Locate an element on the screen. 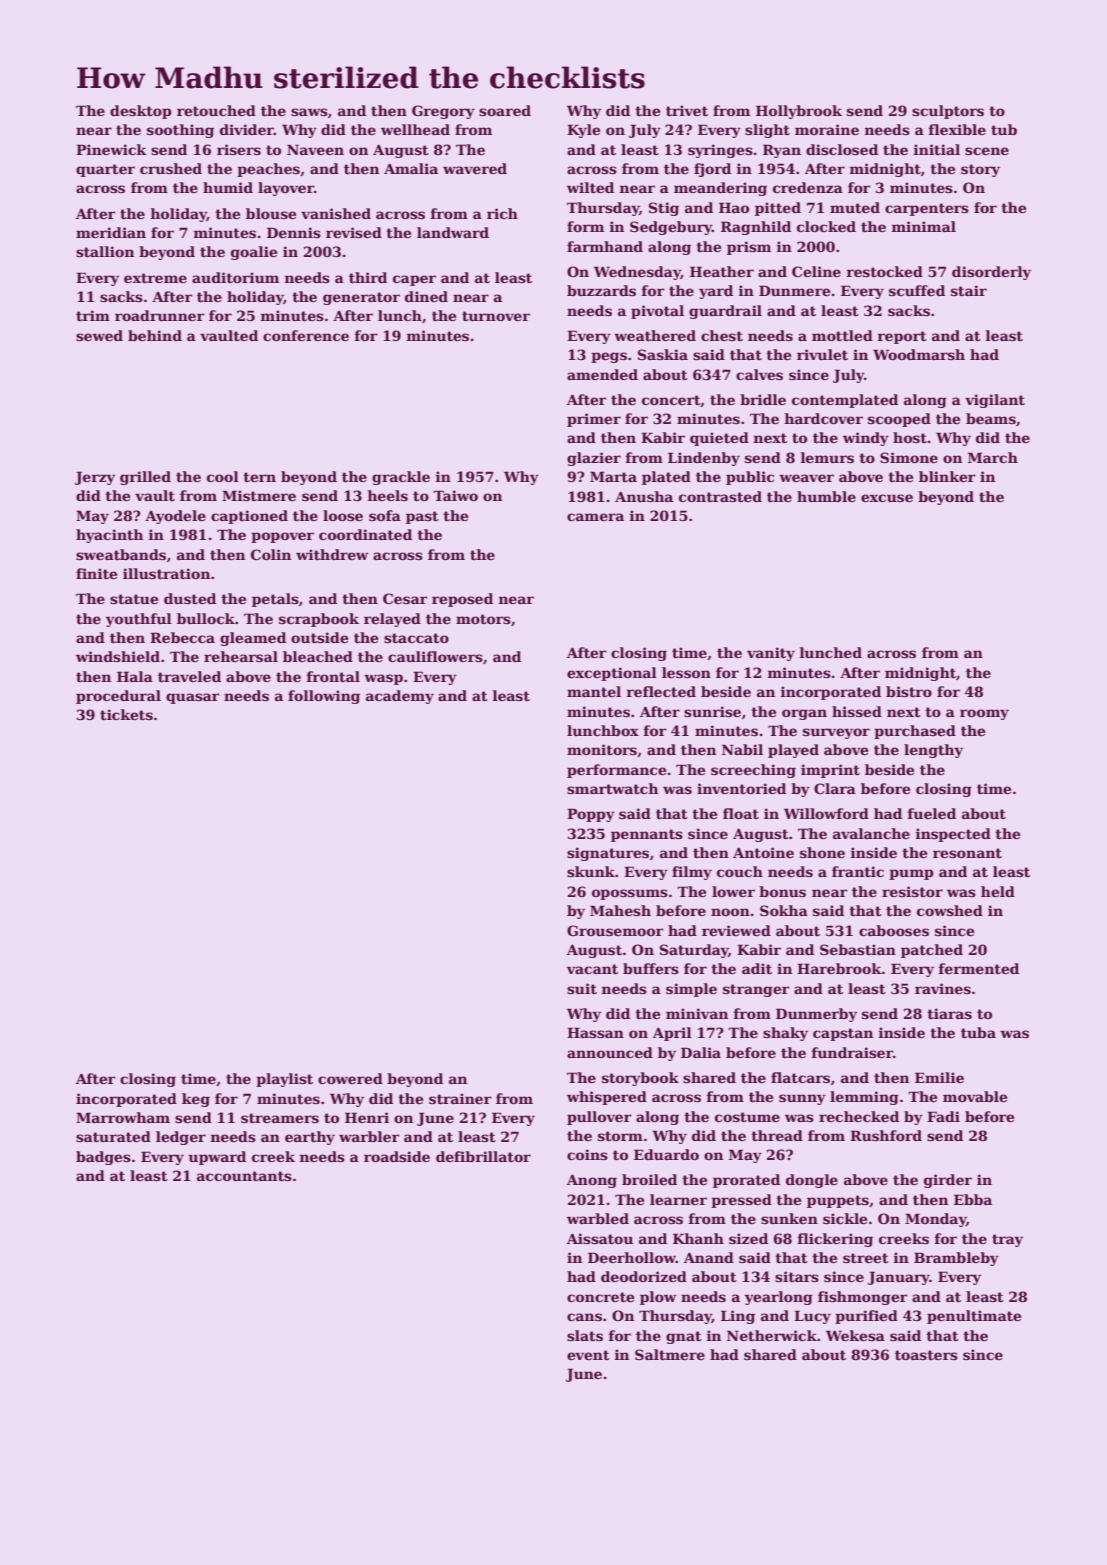  retouched is located at coordinates (216, 110).
